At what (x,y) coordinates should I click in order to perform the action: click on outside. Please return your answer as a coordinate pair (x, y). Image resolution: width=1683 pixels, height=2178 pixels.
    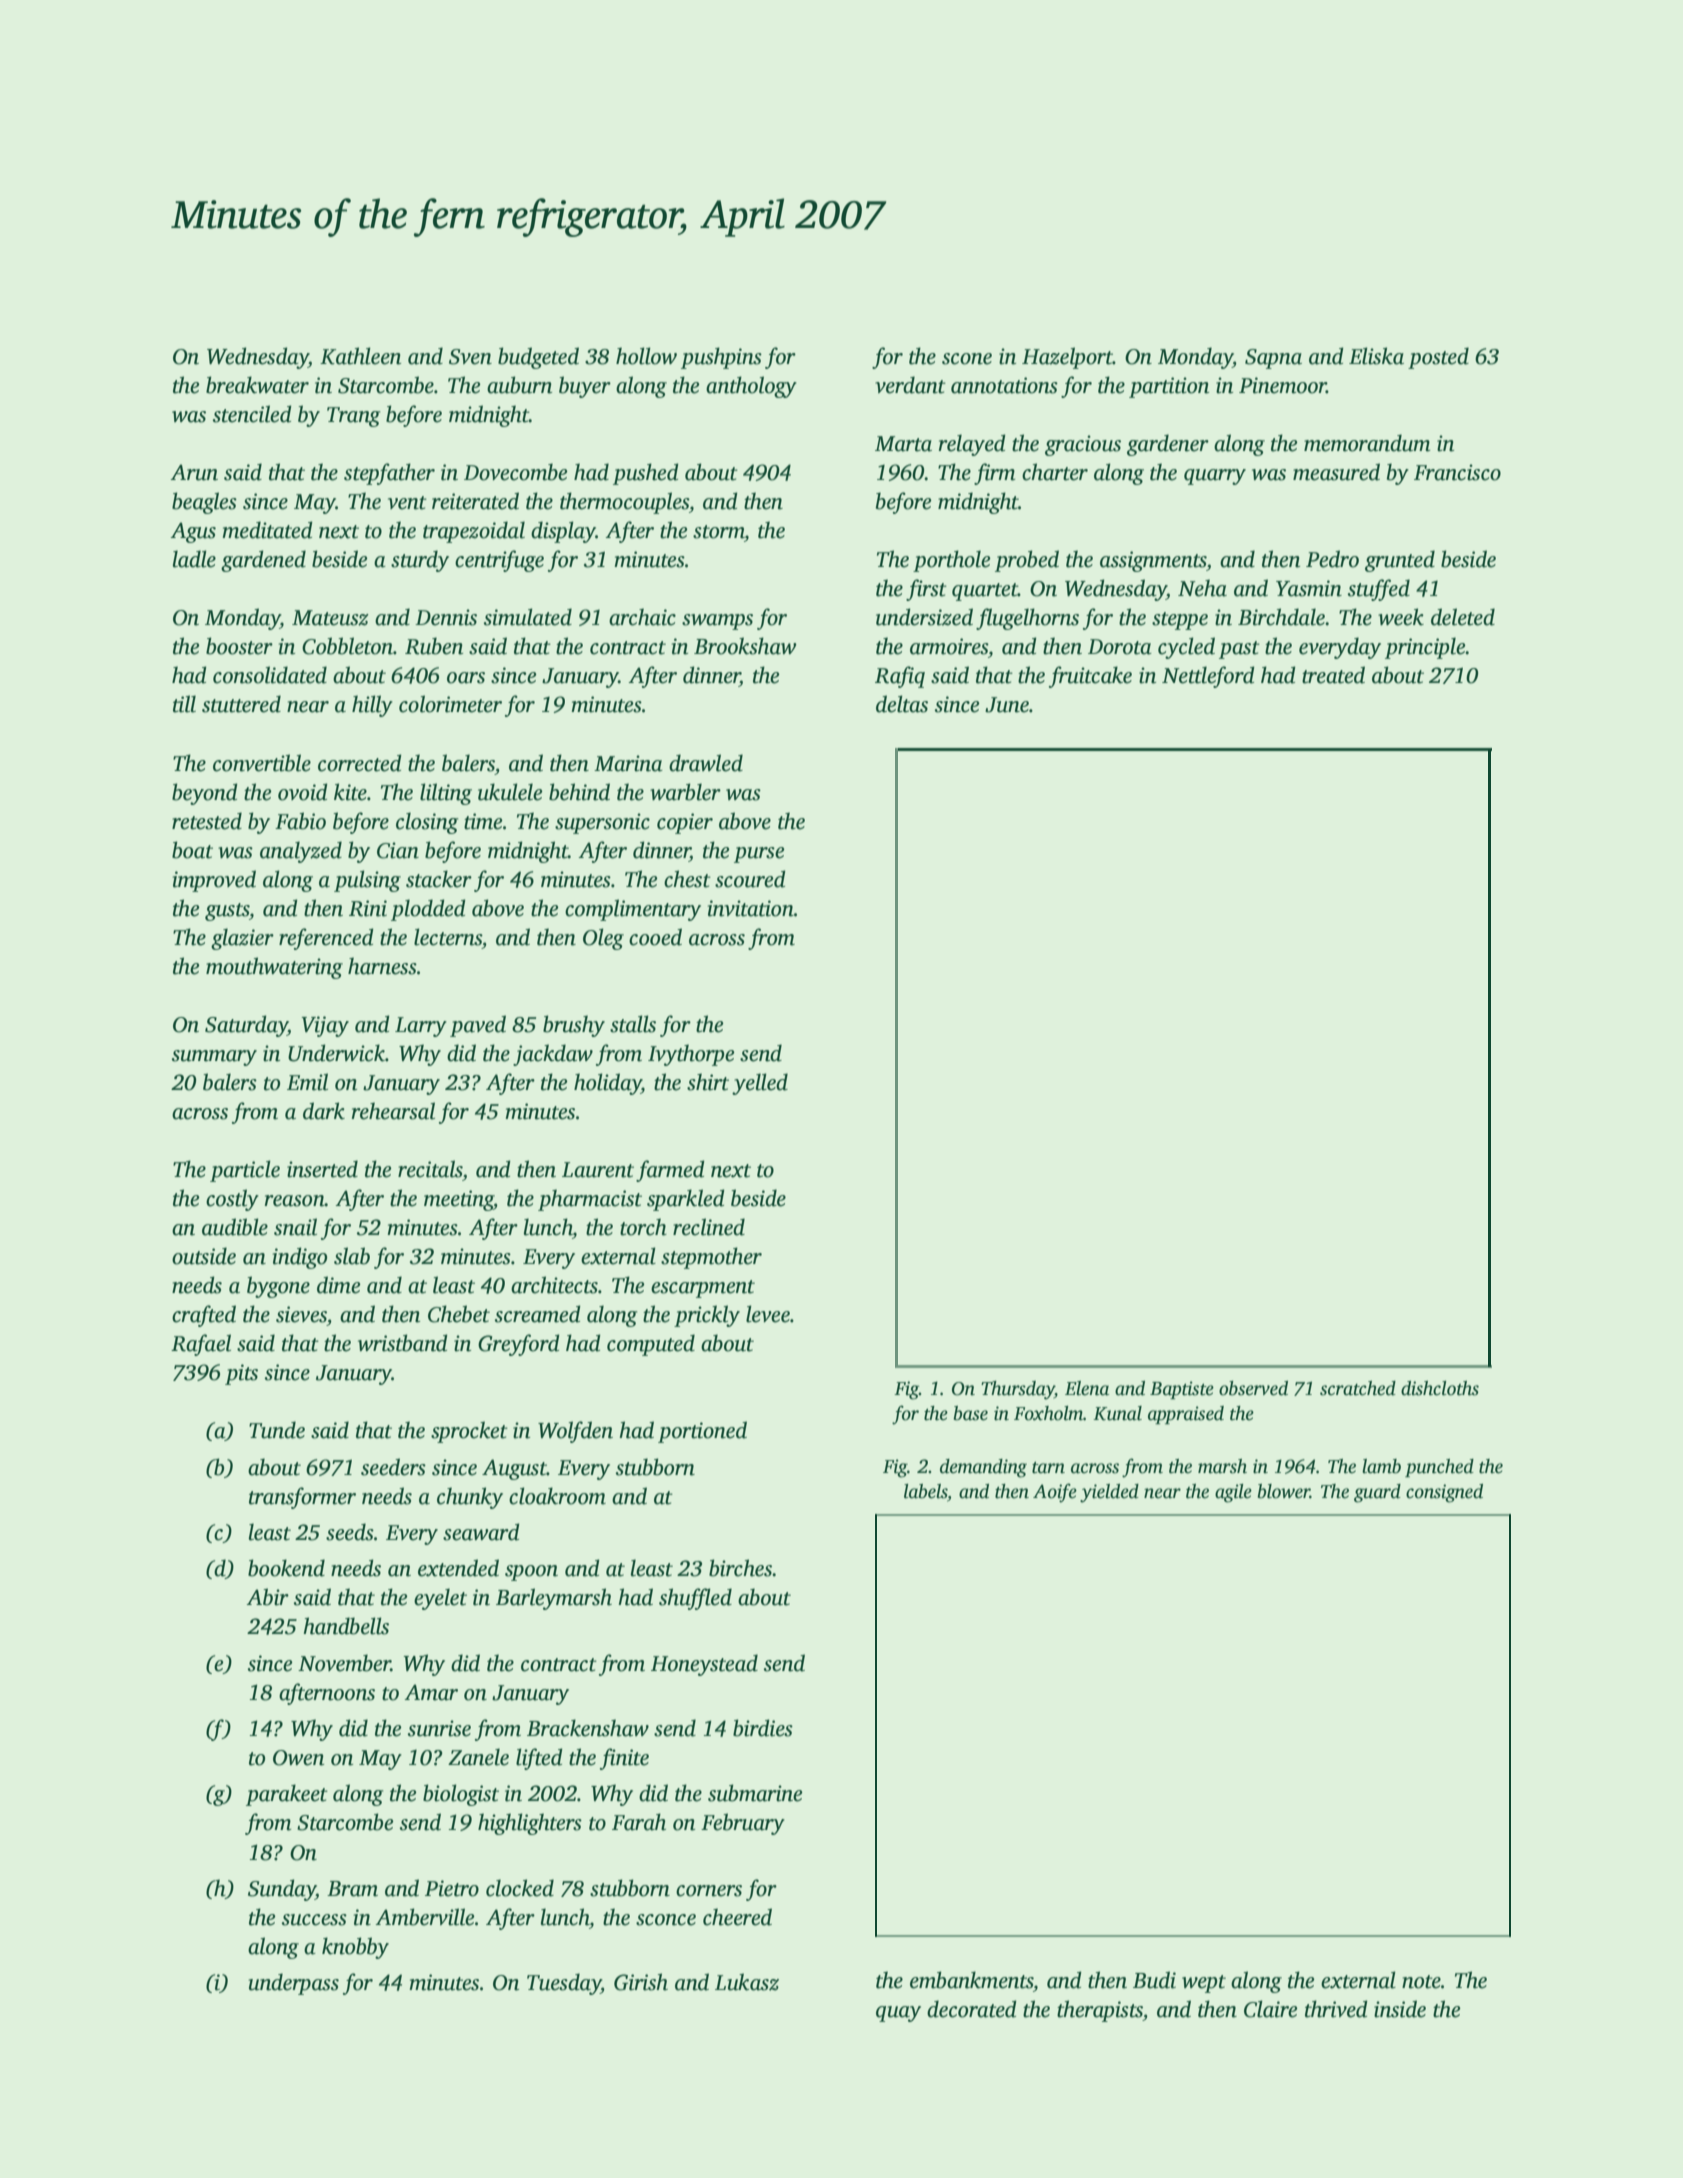
    Looking at the image, I should click on (204, 1256).
